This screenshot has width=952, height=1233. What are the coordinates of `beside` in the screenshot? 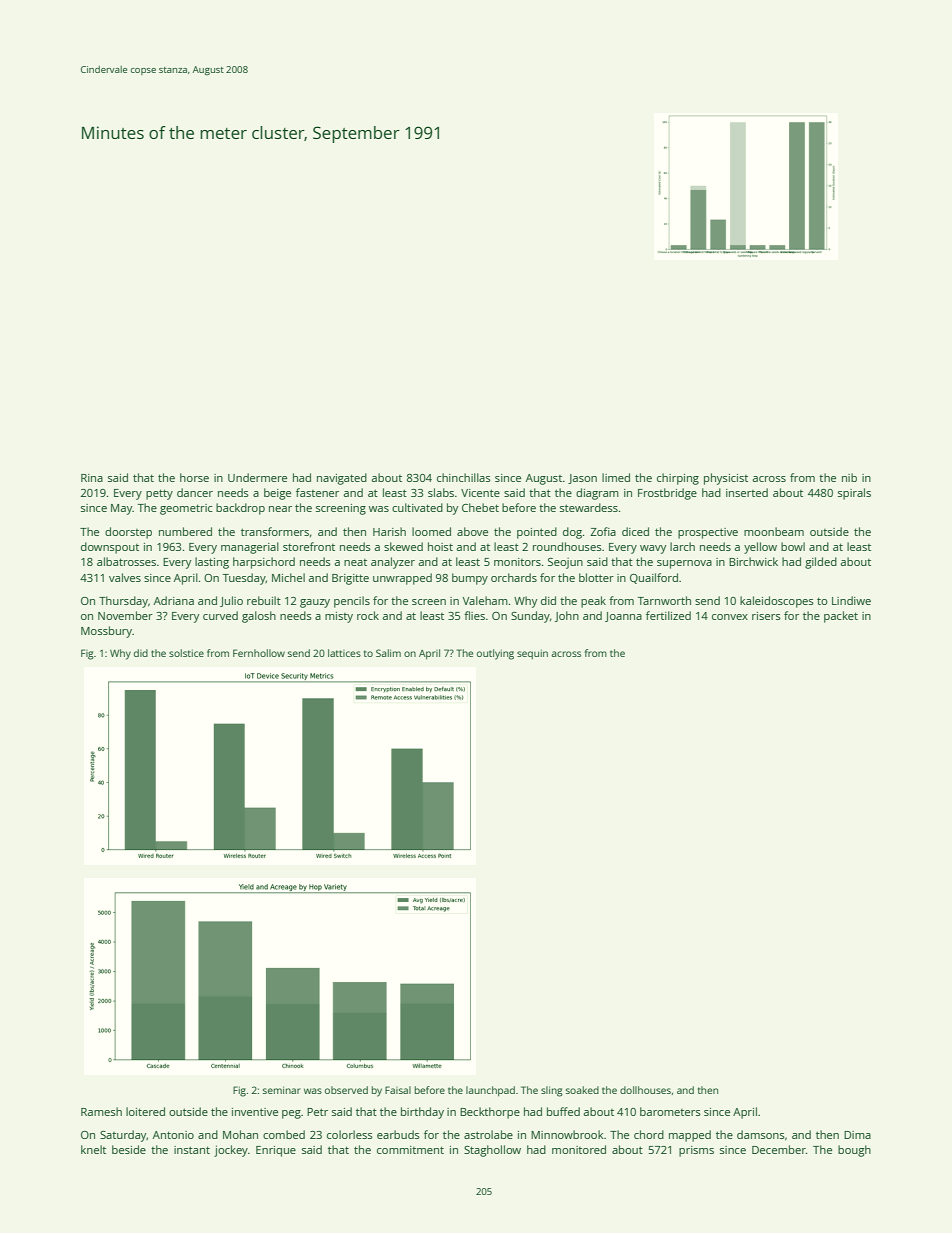 It's located at (129, 1149).
